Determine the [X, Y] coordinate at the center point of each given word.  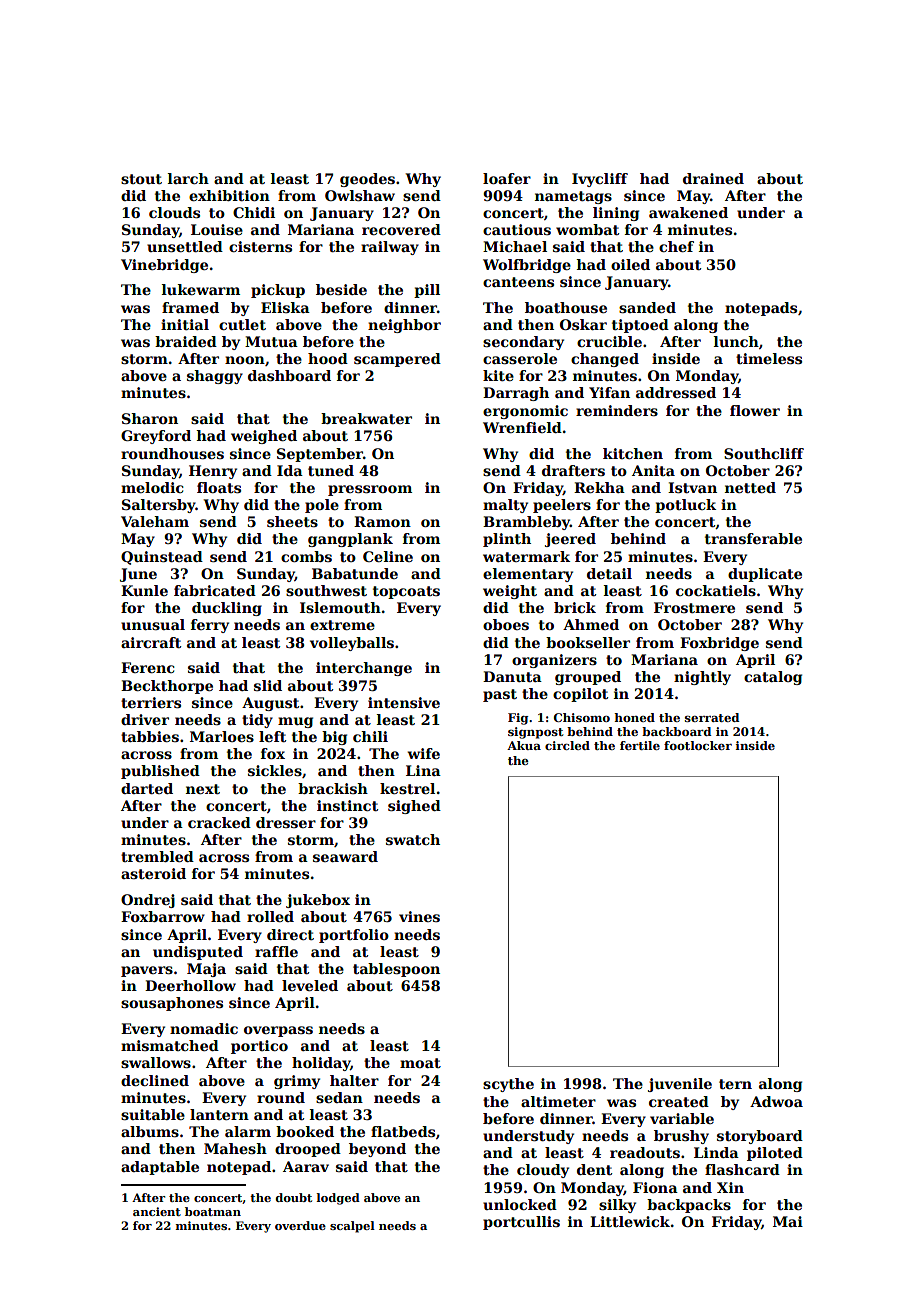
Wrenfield [522, 427]
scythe [508, 1085]
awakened [688, 212]
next [203, 789]
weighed [264, 437]
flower [755, 410]
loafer [507, 178]
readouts [645, 1152]
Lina [423, 770]
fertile [640, 745]
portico [259, 1047]
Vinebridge [164, 266]
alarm [248, 1131]
